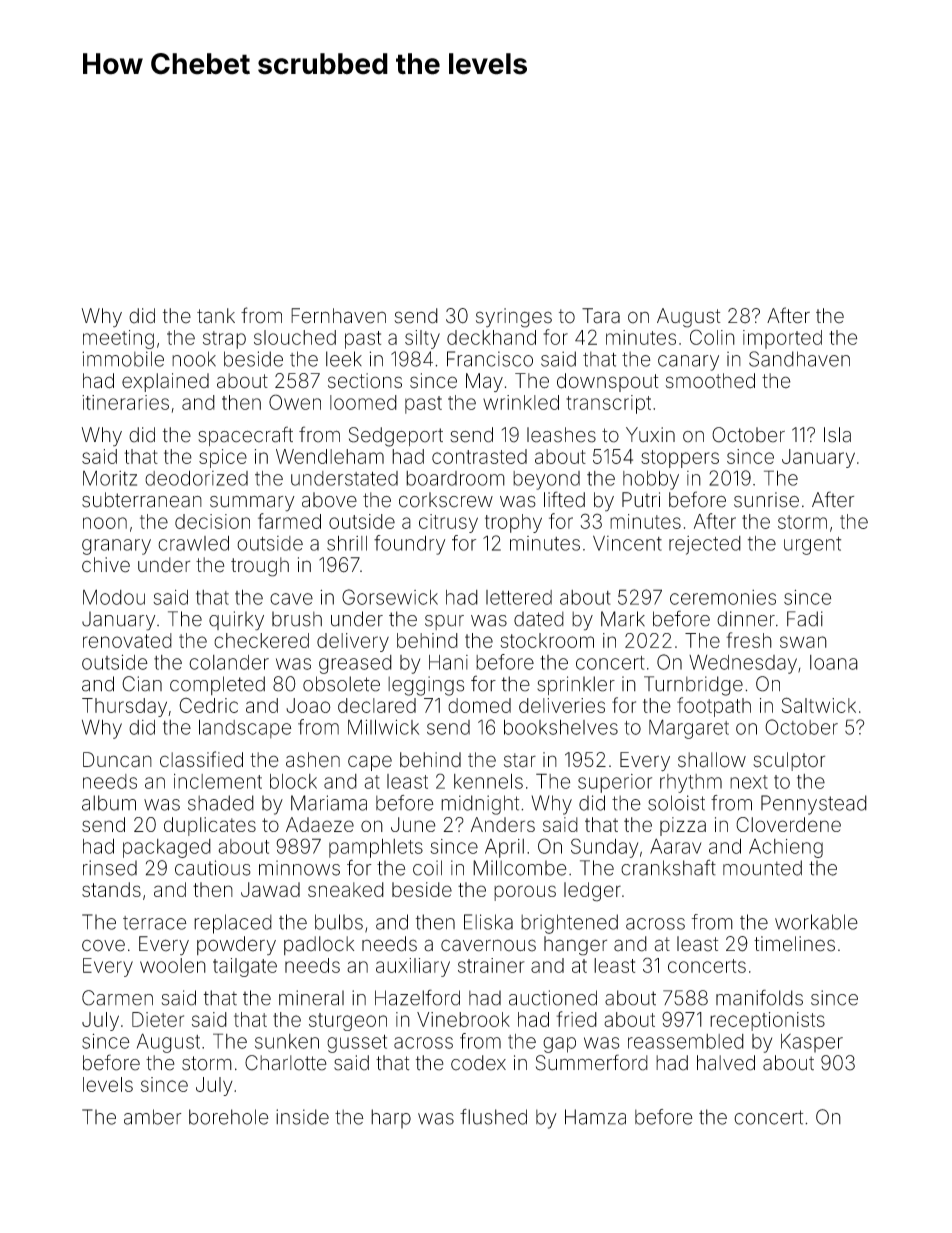  What do you see at coordinates (158, 1019) in the document?
I see `Dieter` at bounding box center [158, 1019].
